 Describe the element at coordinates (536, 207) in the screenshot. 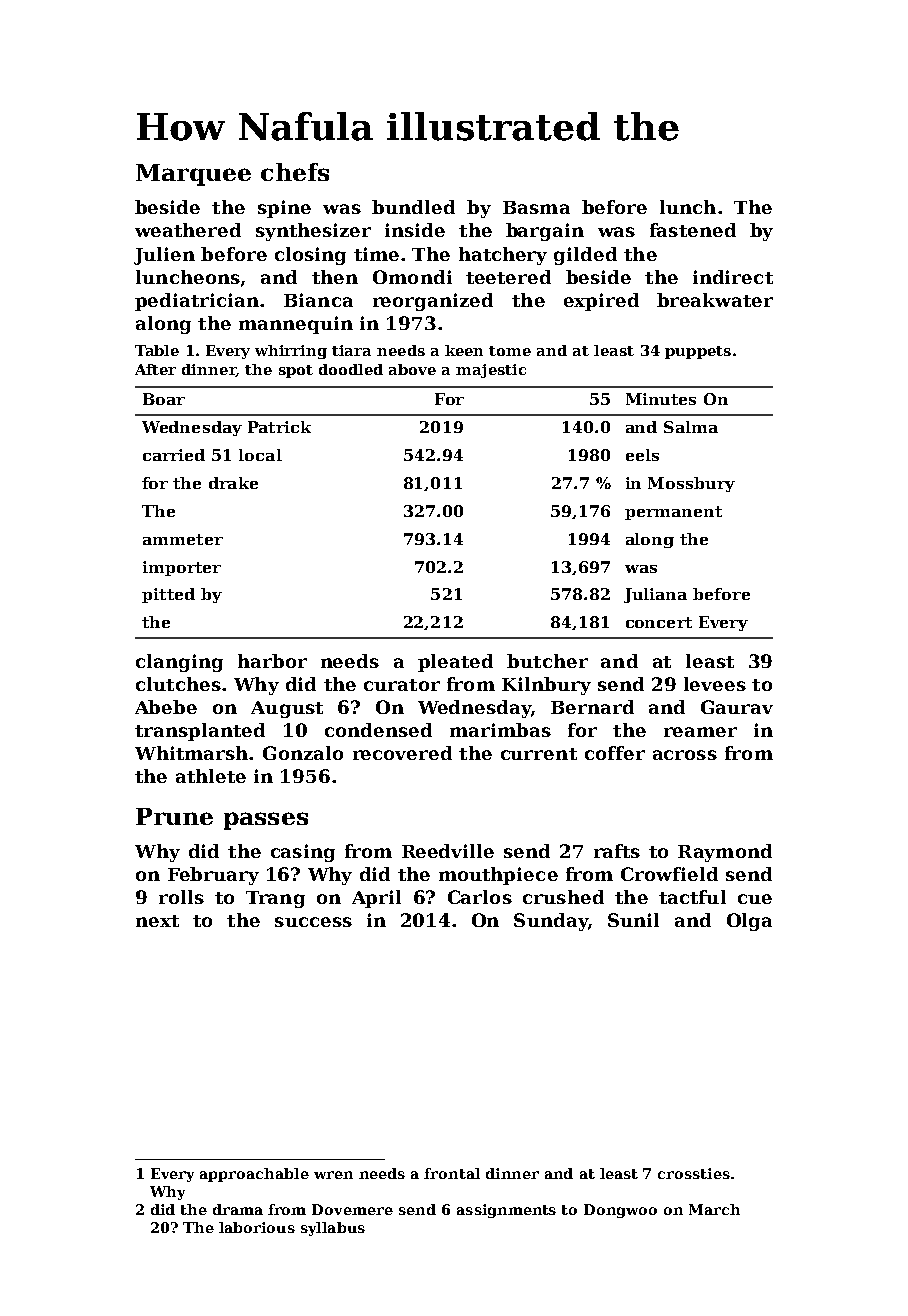

I see `Basma` at that location.
